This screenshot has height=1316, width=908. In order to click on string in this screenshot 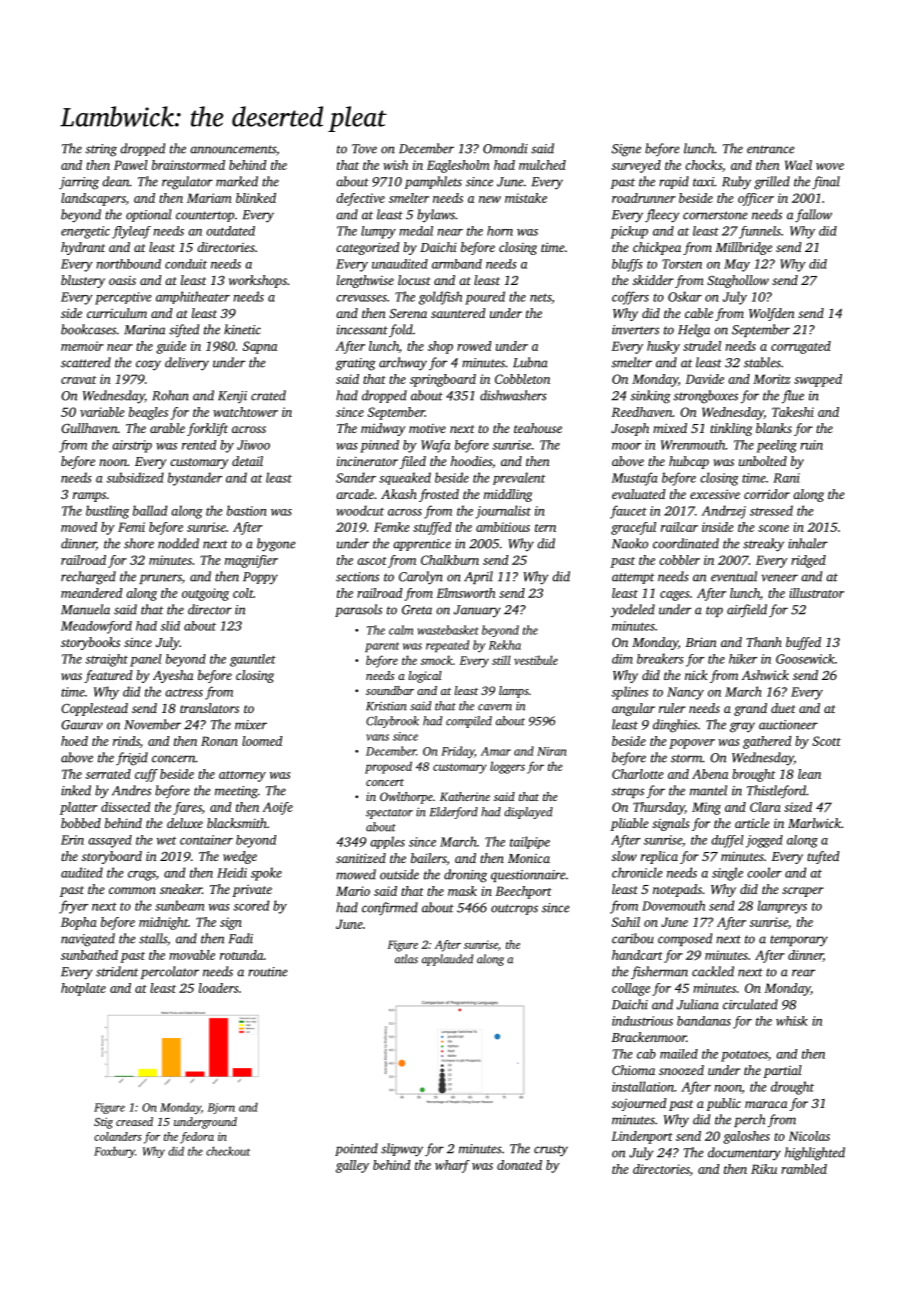, I will do `click(101, 150)`.
